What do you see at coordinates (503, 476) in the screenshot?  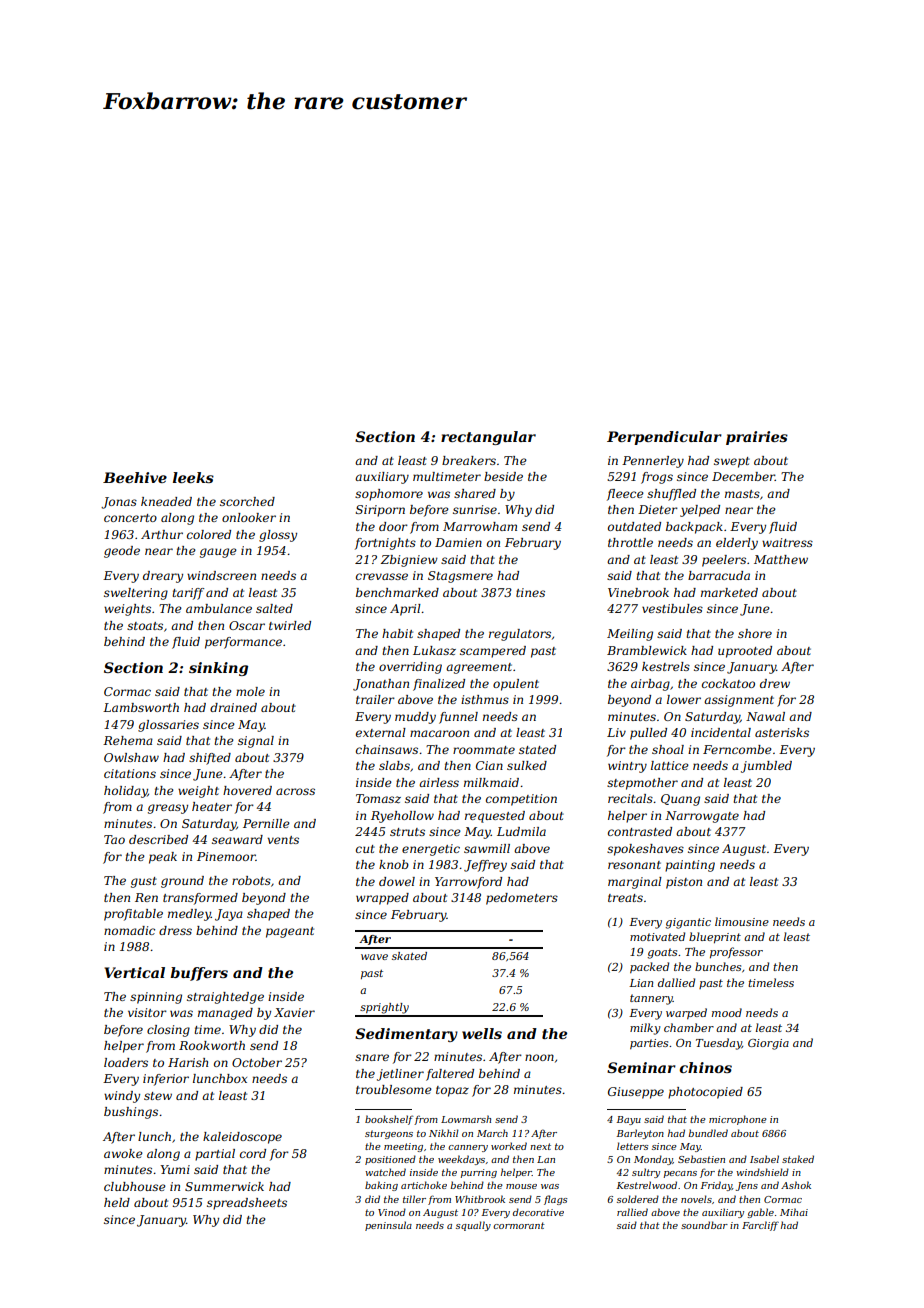 I see `beside` at bounding box center [503, 476].
